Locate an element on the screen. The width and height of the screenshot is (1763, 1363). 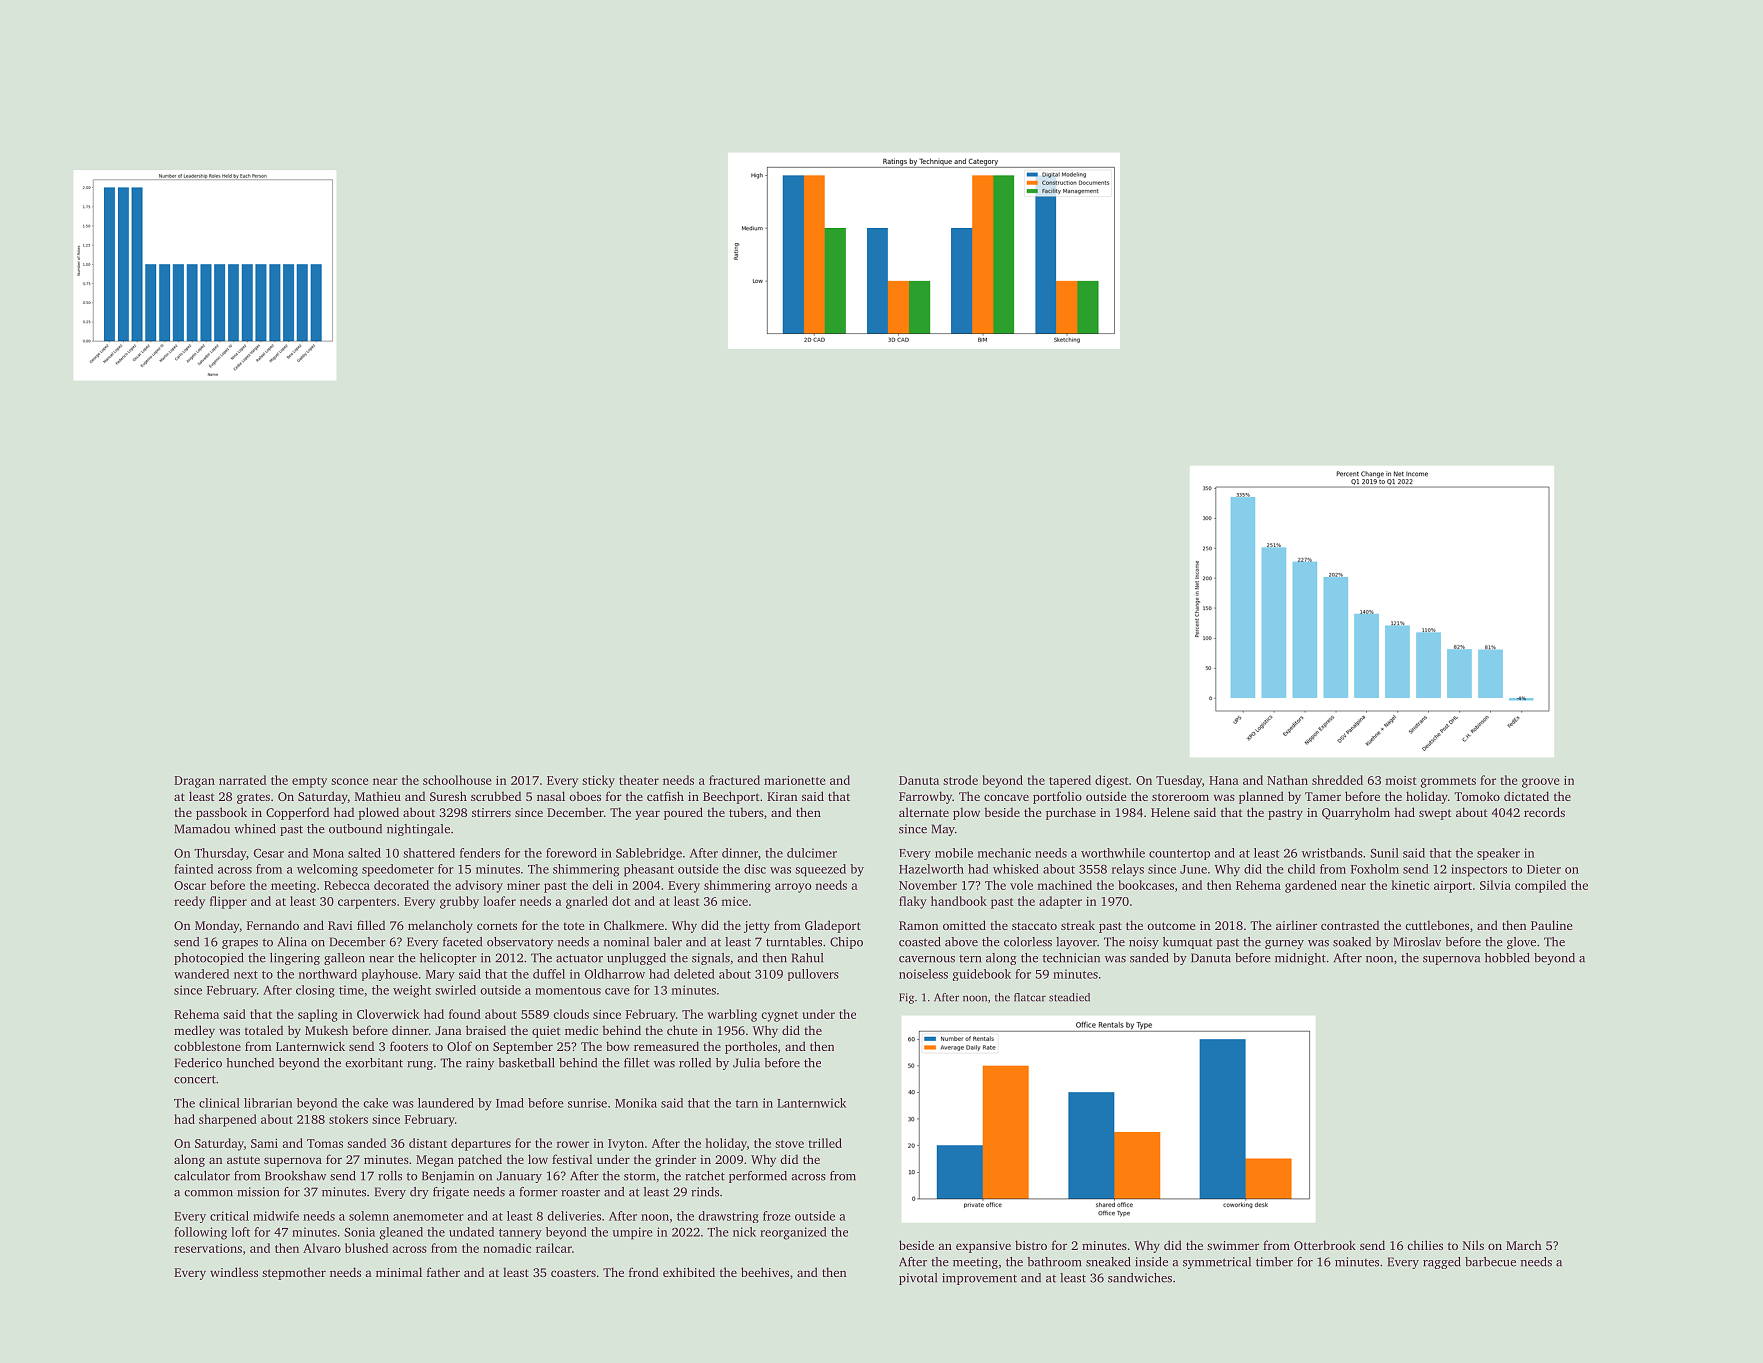
stirrers is located at coordinates (491, 812).
